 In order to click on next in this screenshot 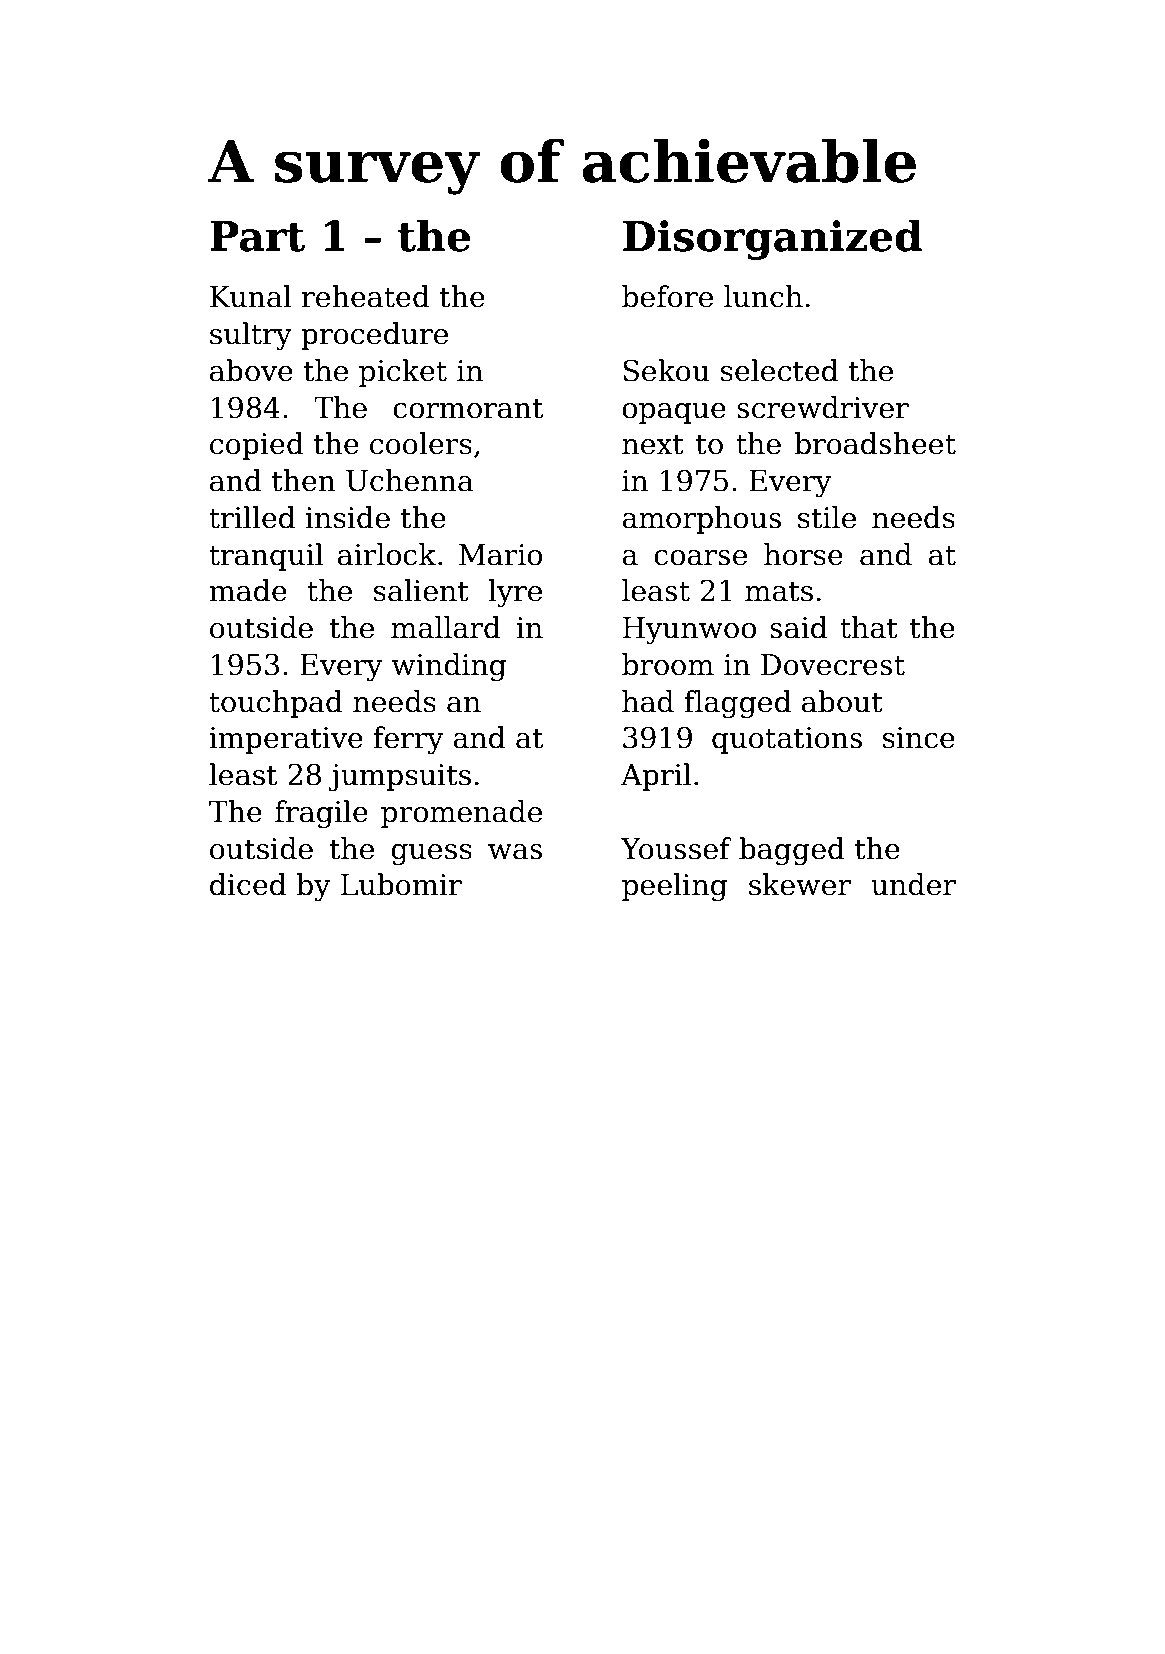, I will do `click(653, 445)`.
